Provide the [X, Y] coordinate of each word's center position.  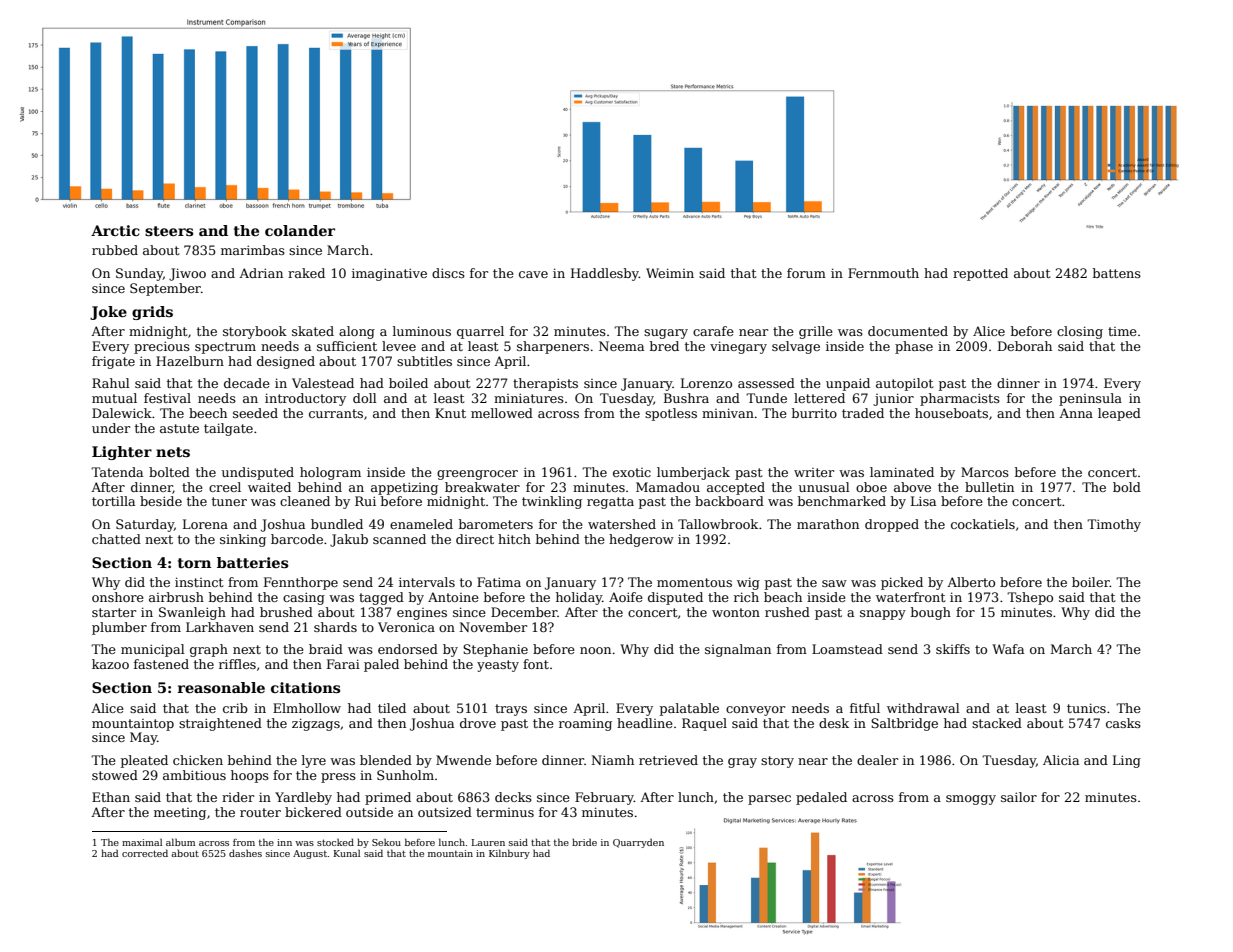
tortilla [113, 501]
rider [238, 797]
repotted [980, 274]
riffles [237, 664]
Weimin [670, 273]
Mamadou [668, 487]
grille [816, 332]
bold [1127, 487]
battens [1117, 273]
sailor [1019, 797]
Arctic [115, 230]
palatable [689, 709]
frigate [113, 362]
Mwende [463, 760]
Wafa [1008, 649]
